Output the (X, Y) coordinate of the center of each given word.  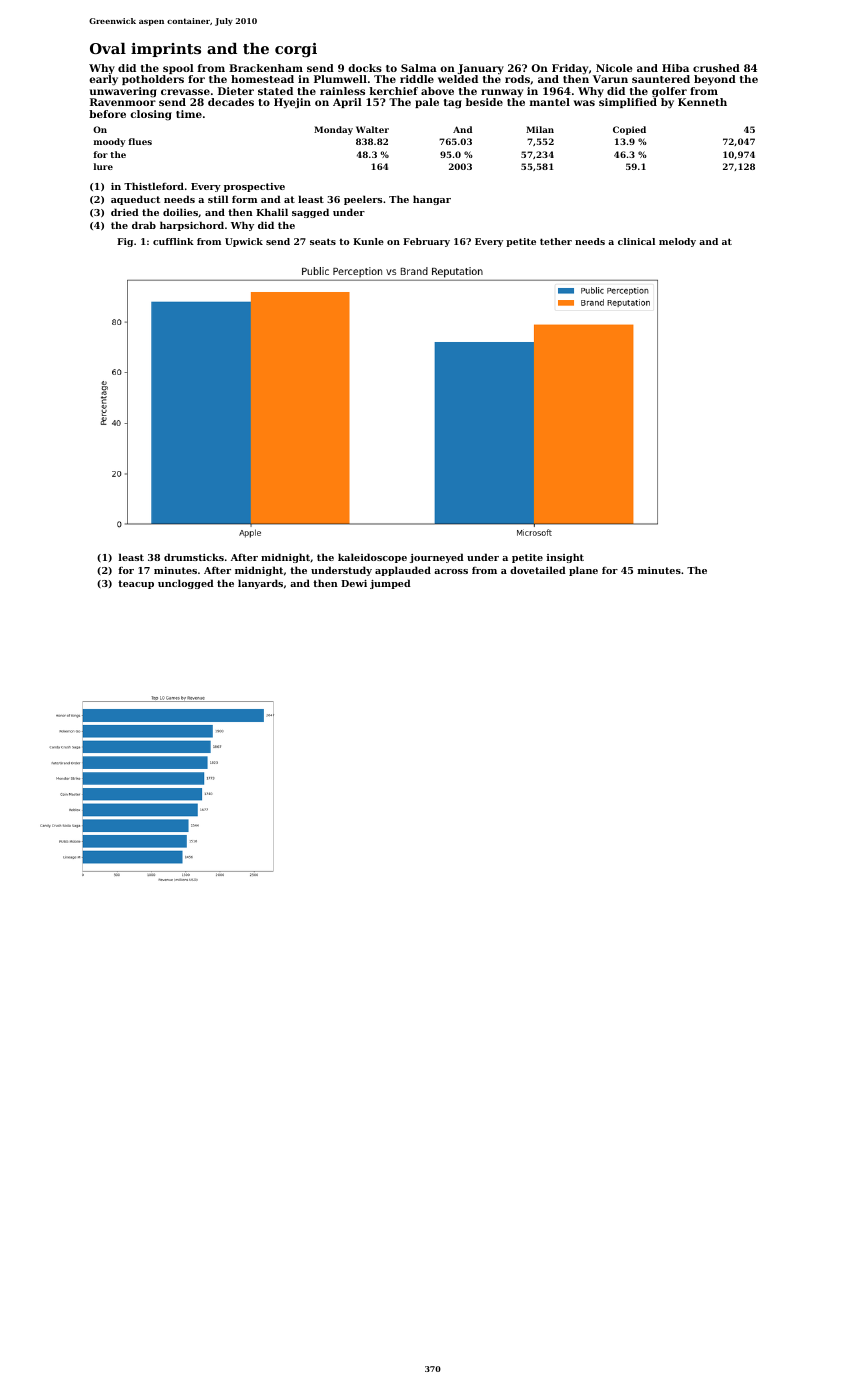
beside (484, 102)
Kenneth (702, 102)
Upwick (244, 242)
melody (677, 242)
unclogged (186, 584)
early (103, 80)
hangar (432, 200)
